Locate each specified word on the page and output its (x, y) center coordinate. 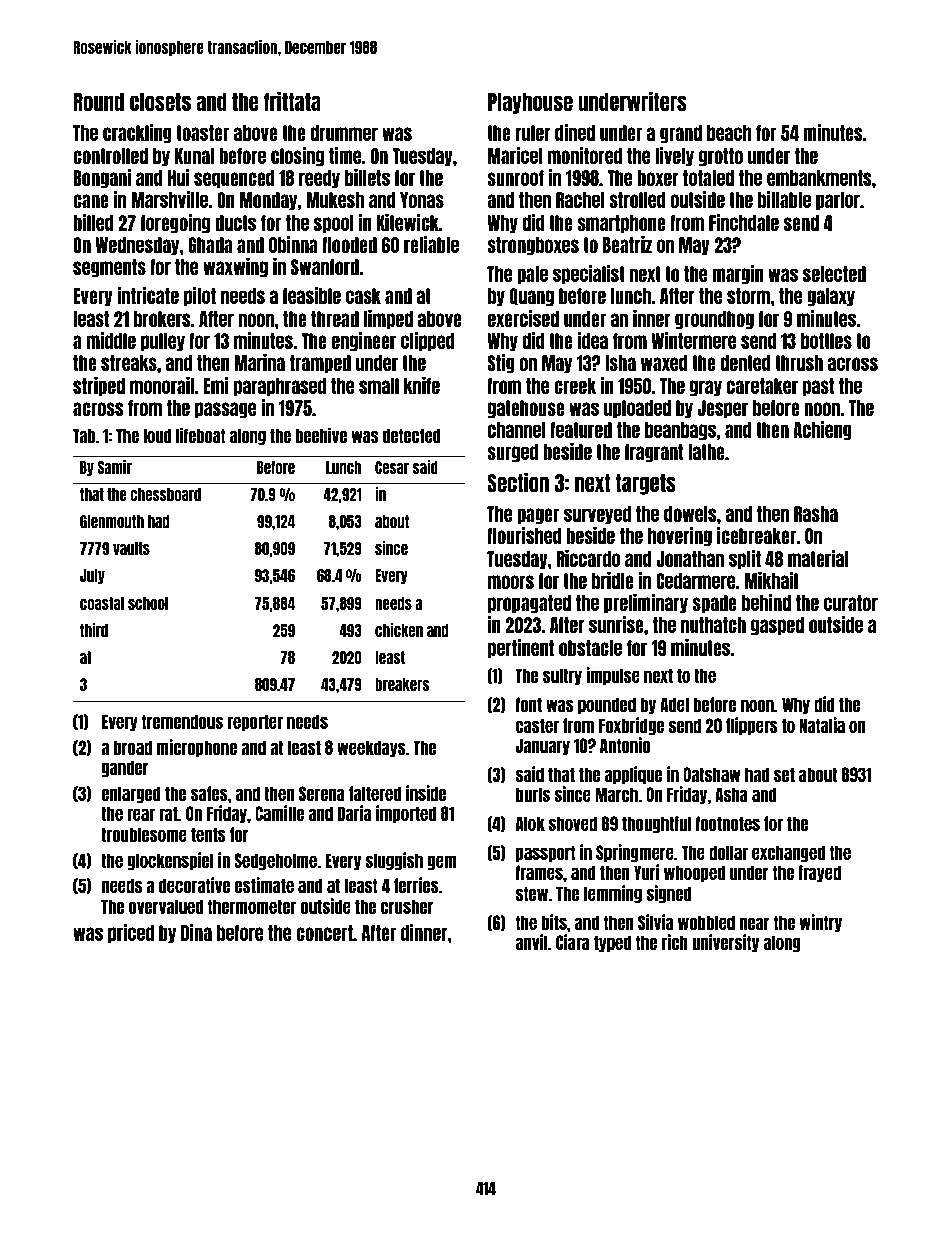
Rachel (580, 200)
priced (131, 933)
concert (324, 933)
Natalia (822, 725)
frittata (292, 101)
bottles (826, 341)
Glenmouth (112, 521)
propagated (529, 604)
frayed (819, 873)
